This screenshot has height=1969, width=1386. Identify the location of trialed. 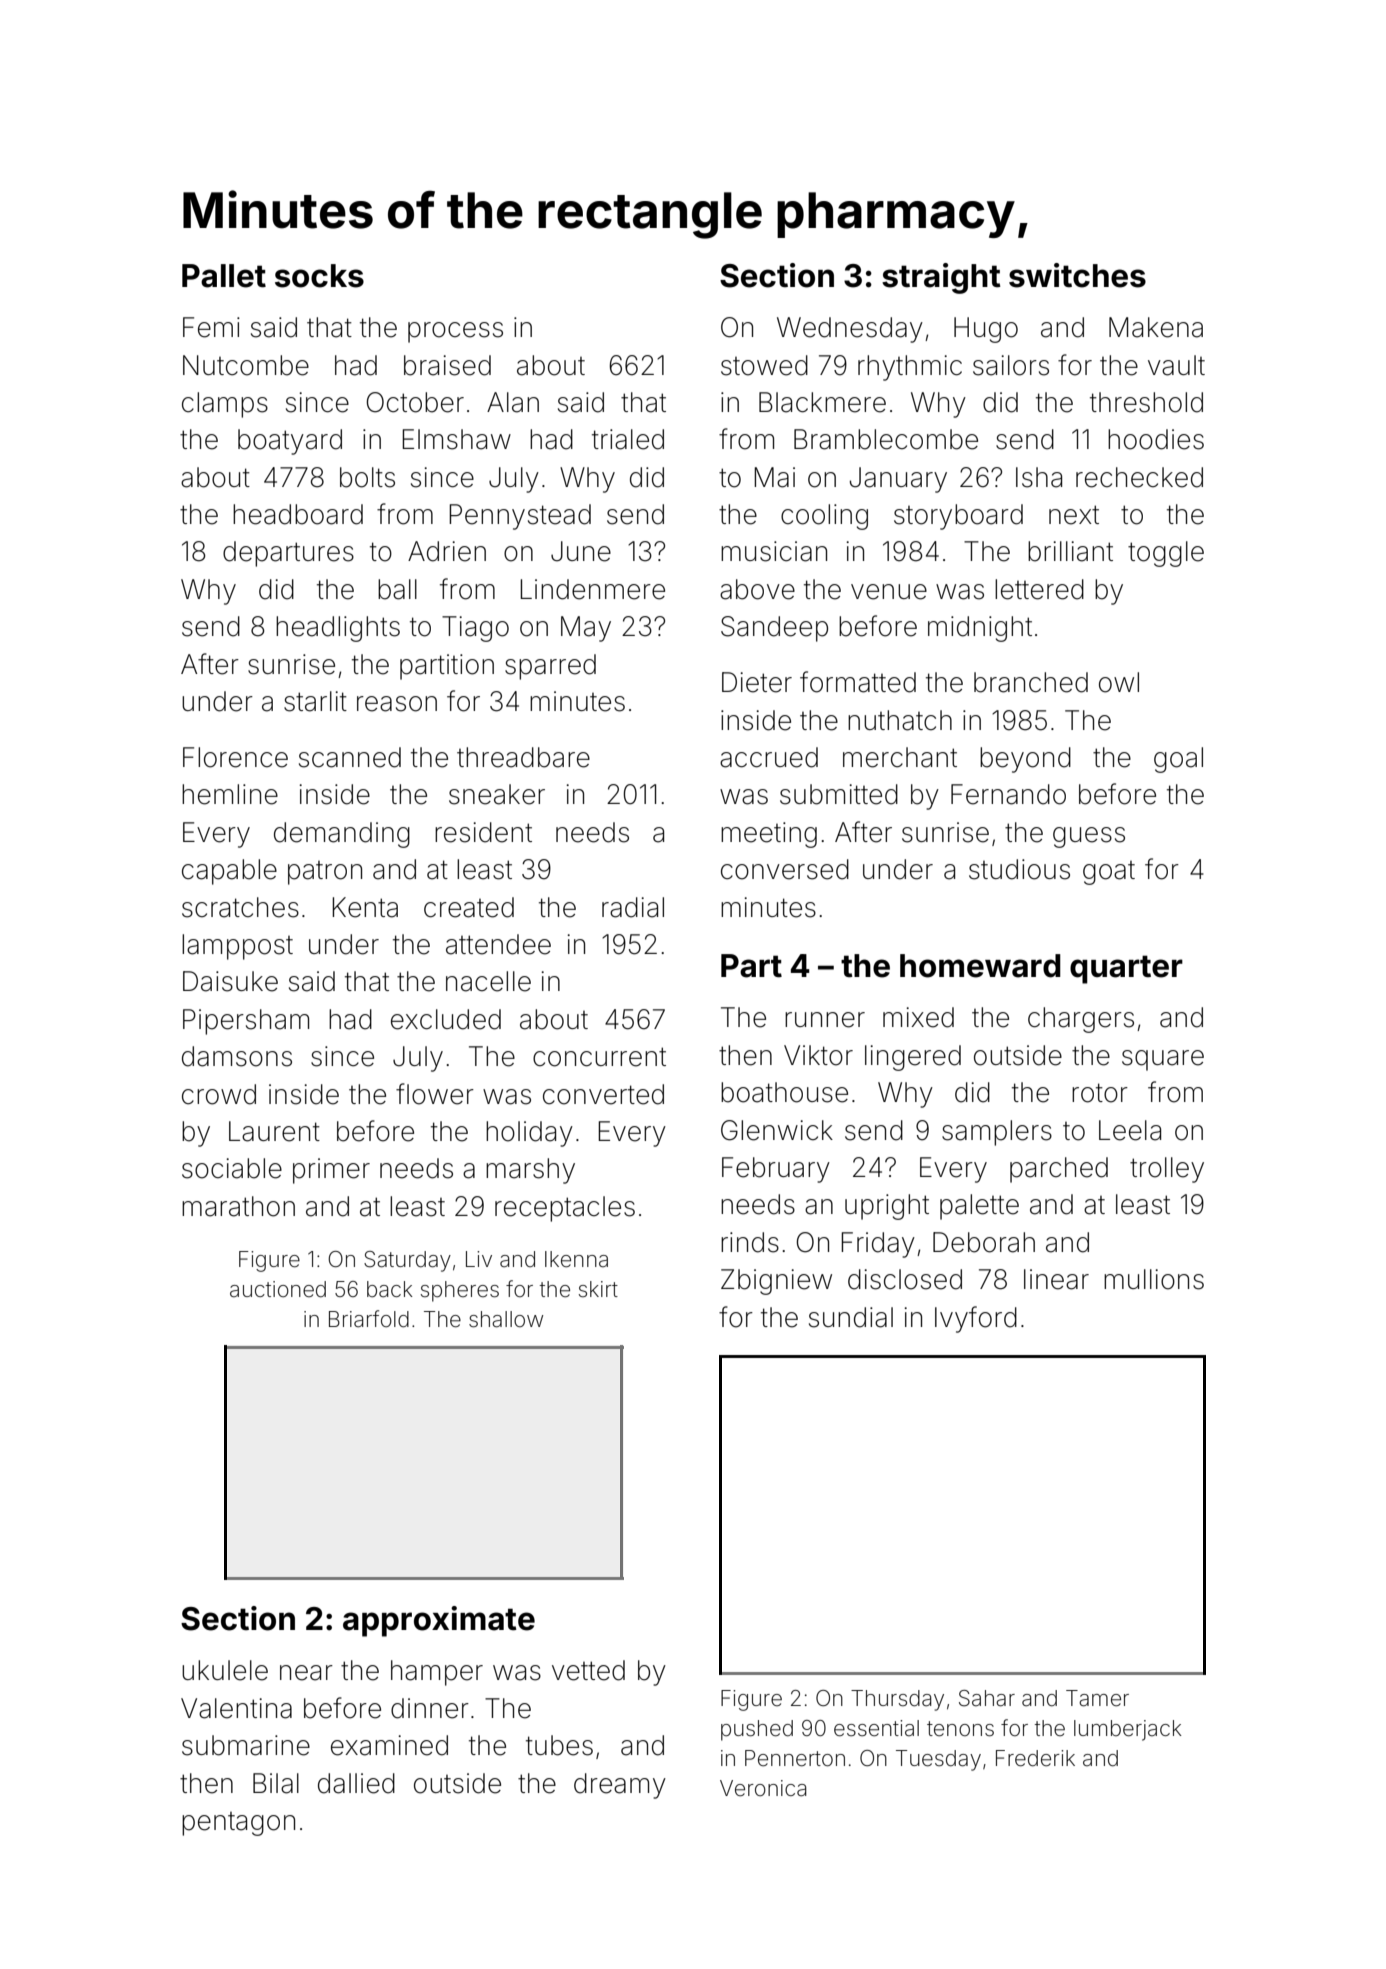
(628, 439).
